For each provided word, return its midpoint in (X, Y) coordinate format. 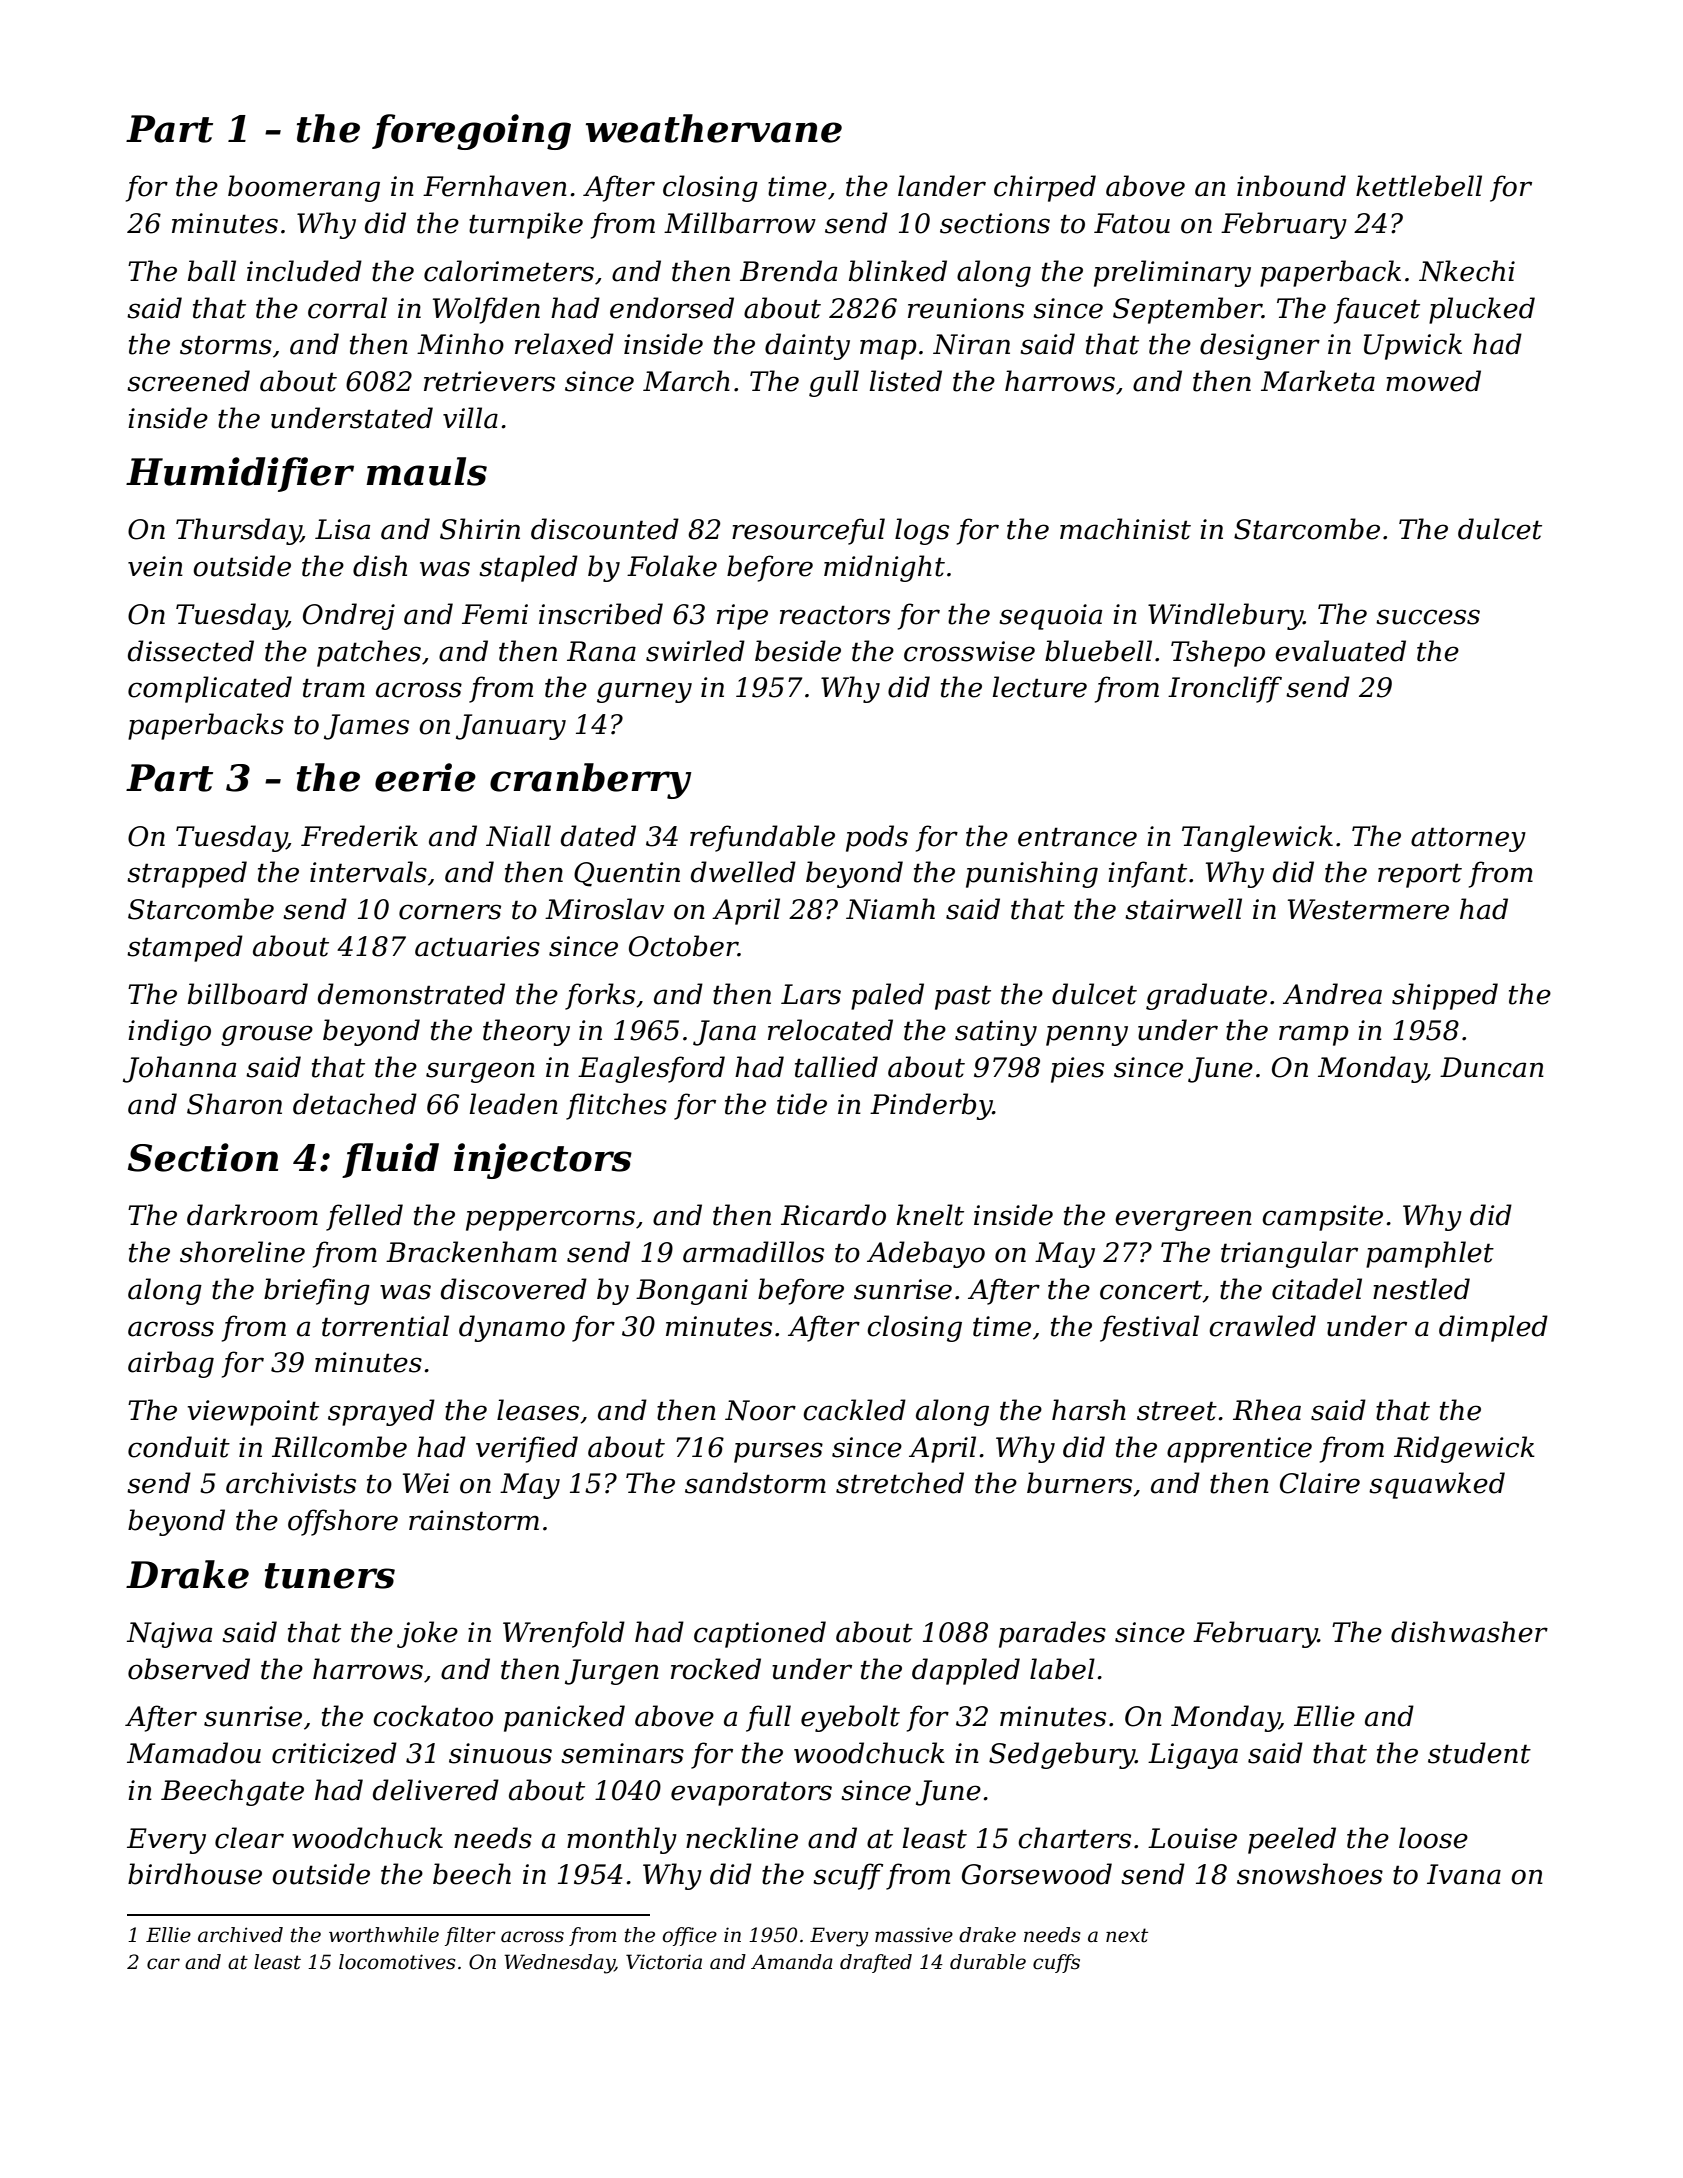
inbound (1291, 186)
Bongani (692, 1292)
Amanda (792, 1962)
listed (906, 381)
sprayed (381, 1412)
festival (1149, 1328)
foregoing (471, 132)
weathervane (714, 128)
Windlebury (1225, 616)
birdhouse (195, 1874)
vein (155, 566)
